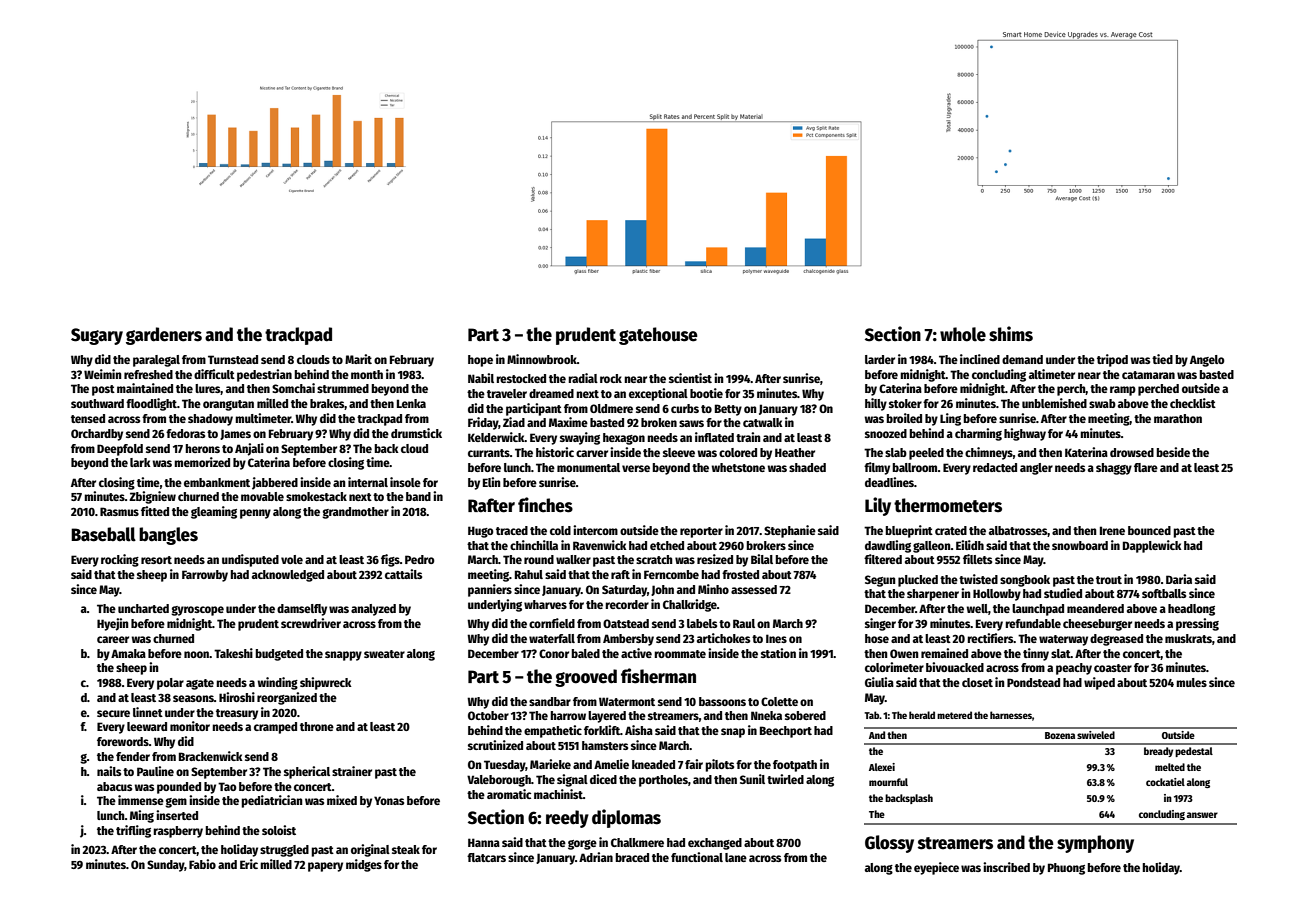 This page has height=924, width=1308. Describe the element at coordinates (658, 336) in the page. I see `gatehouse` at that location.
